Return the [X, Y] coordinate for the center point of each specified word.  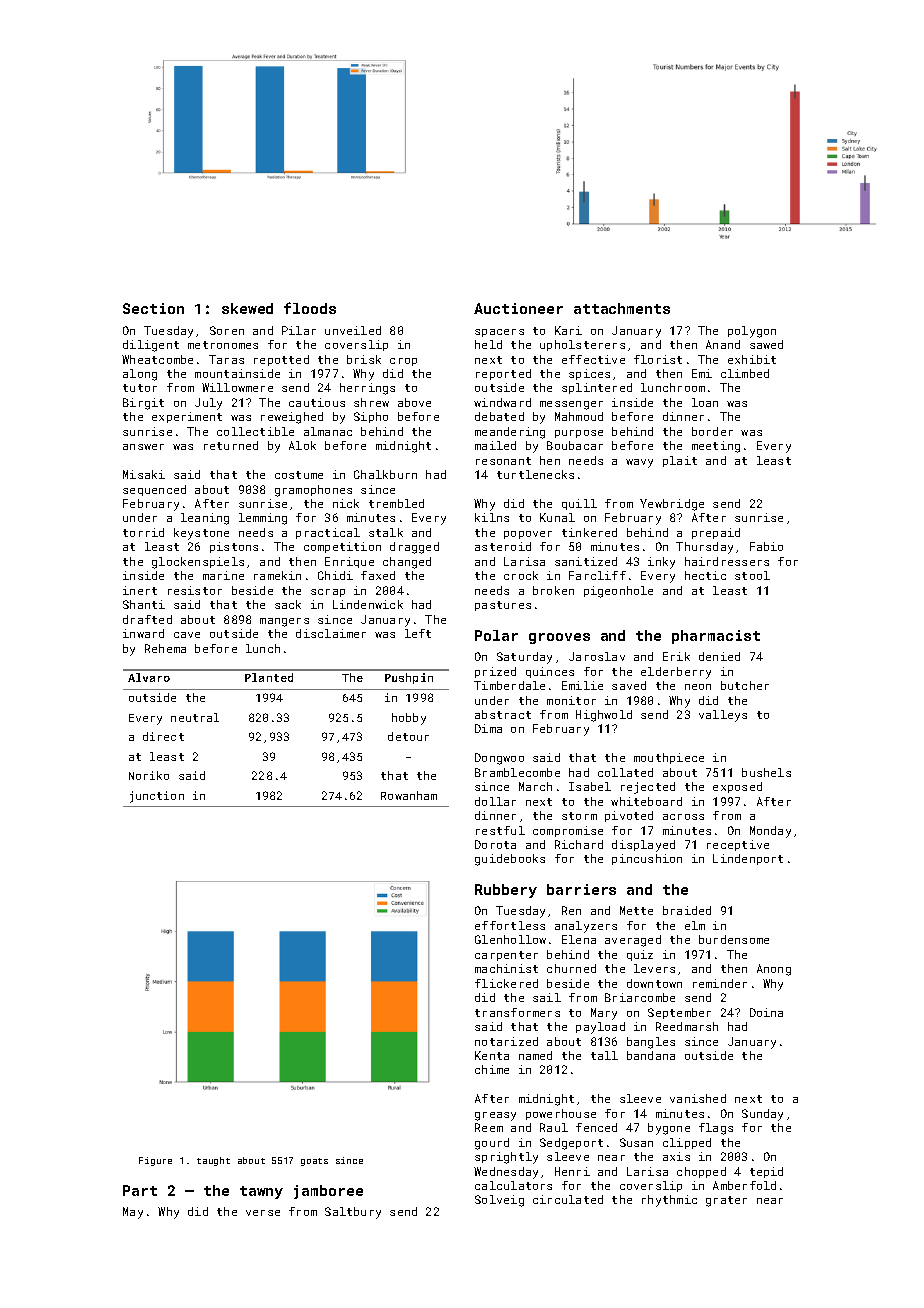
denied [719, 656]
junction [157, 797]
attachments [622, 308]
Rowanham [409, 795]
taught [213, 1161]
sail [547, 997]
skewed [247, 308]
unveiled [353, 330]
